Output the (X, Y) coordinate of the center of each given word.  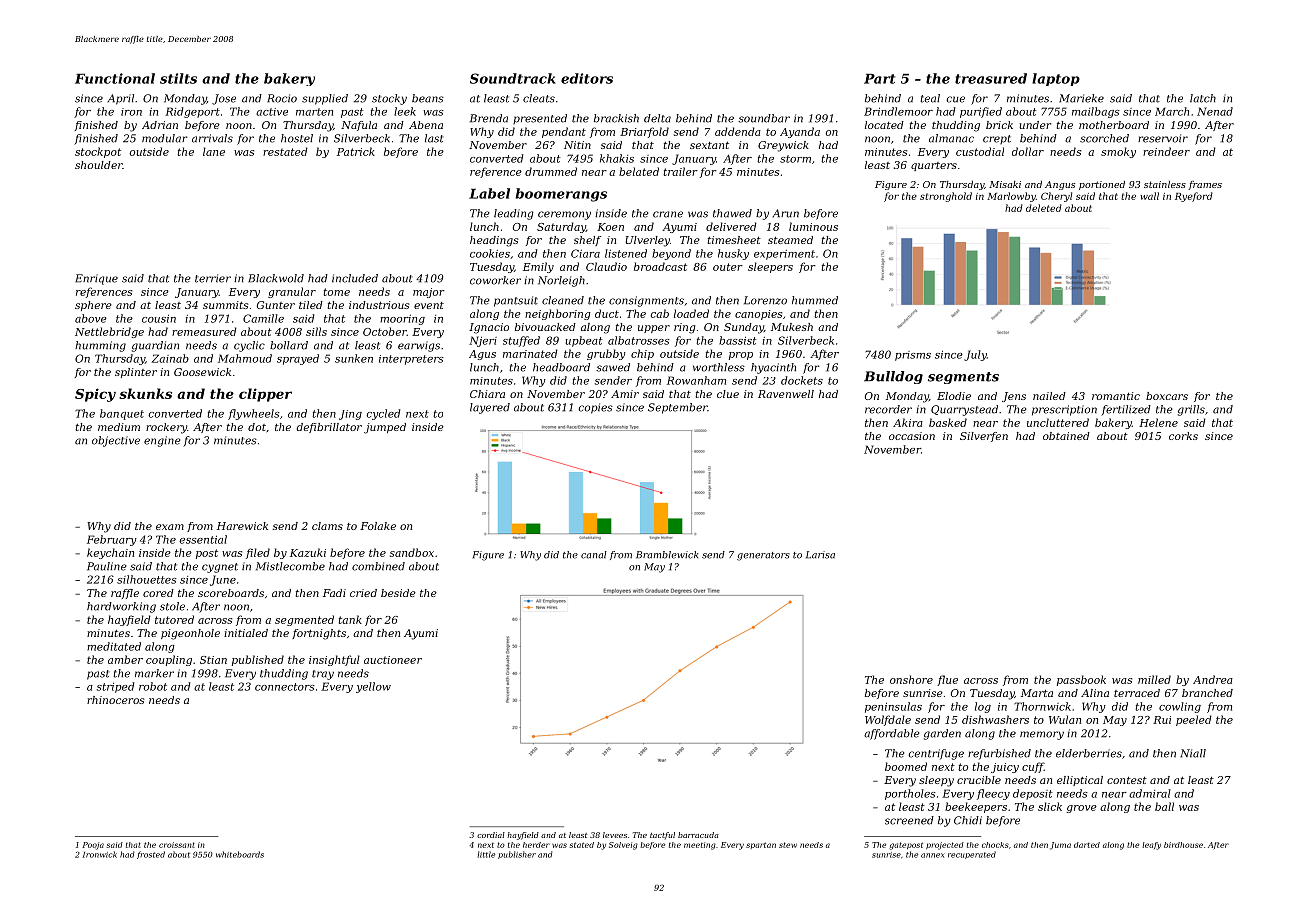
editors (587, 78)
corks (1183, 436)
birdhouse (1183, 845)
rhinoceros (115, 700)
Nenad (1215, 111)
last (434, 138)
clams (327, 526)
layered (490, 408)
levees (615, 835)
